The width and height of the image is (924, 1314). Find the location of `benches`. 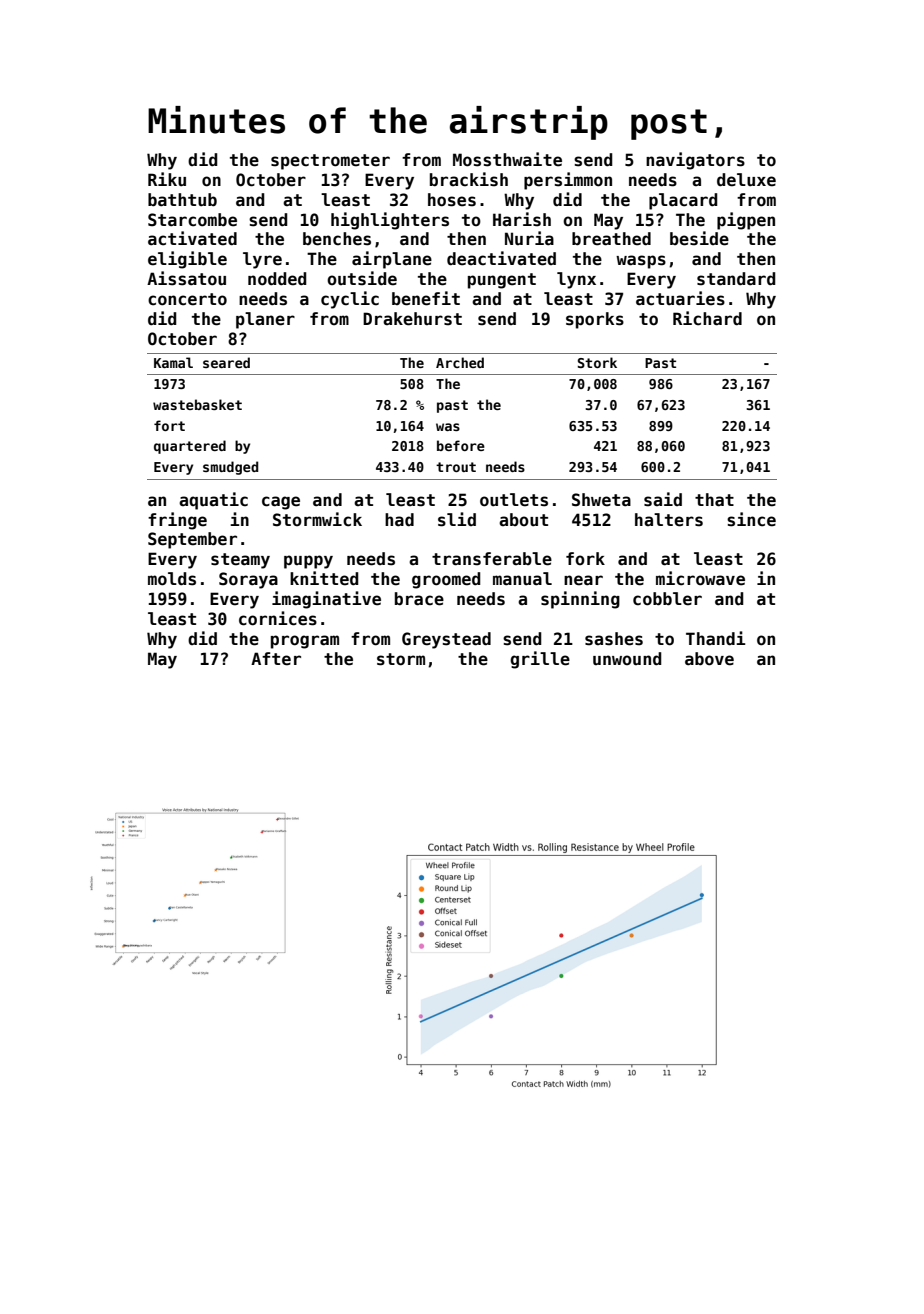

benches is located at coordinates (337, 239).
